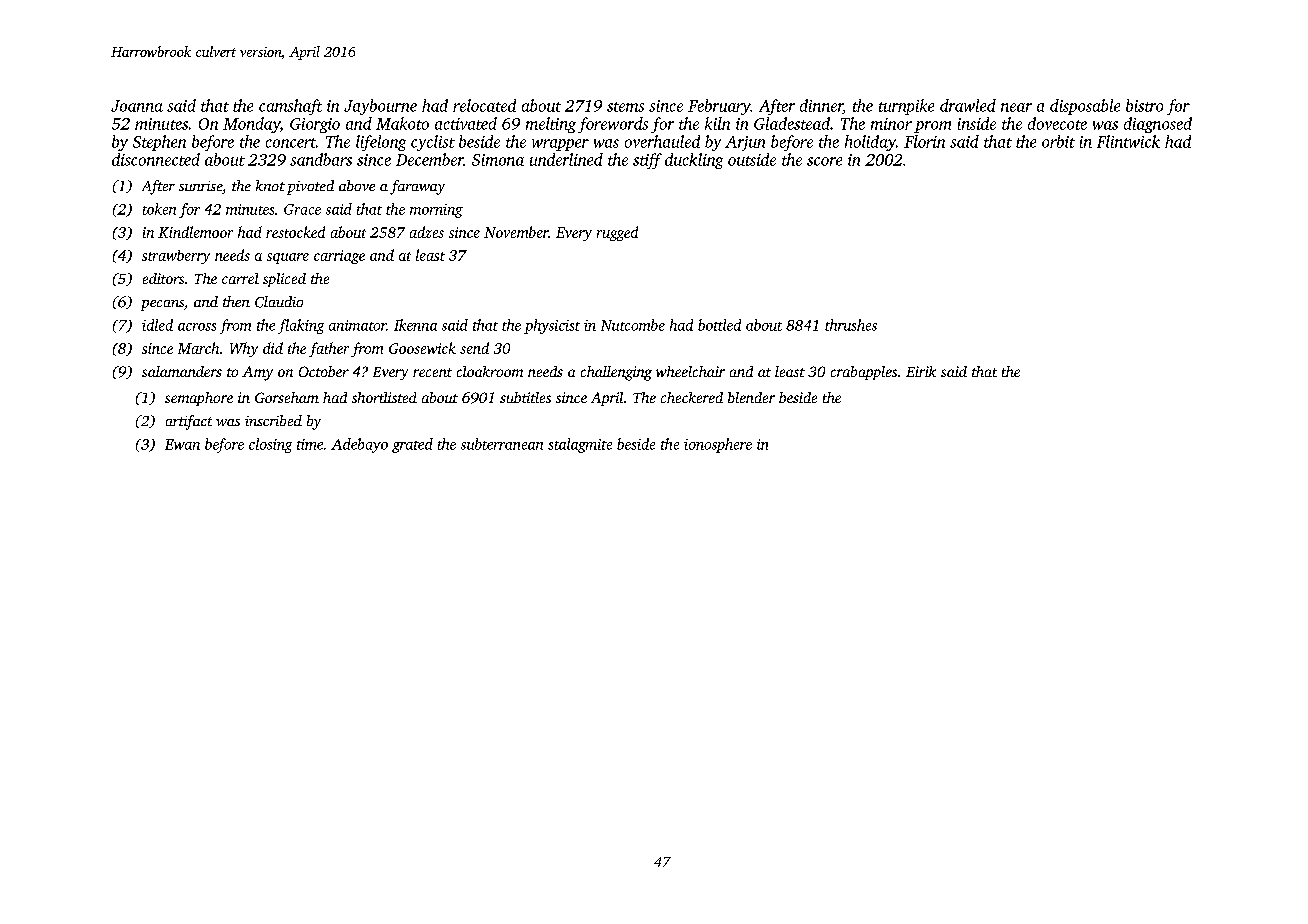 The width and height of the page is (1308, 924). Describe the element at coordinates (1128, 141) in the page. I see `Flintwick` at that location.
